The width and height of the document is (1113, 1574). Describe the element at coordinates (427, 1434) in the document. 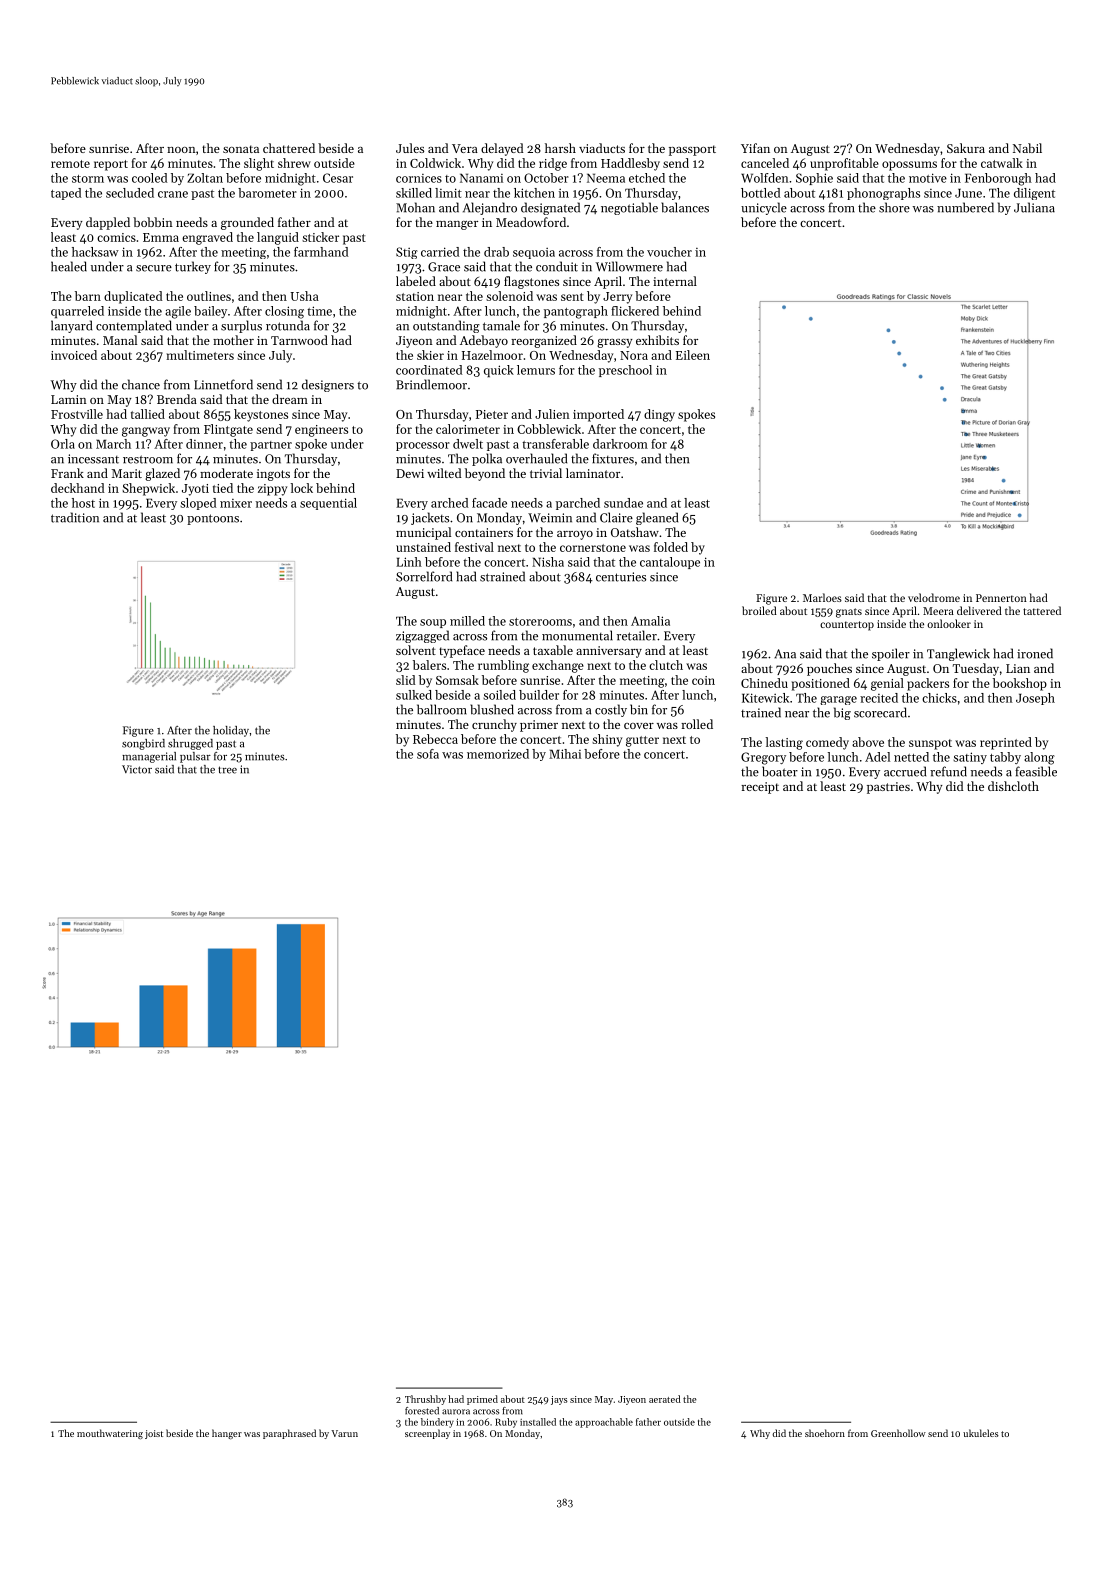

I see `screenplay` at that location.
